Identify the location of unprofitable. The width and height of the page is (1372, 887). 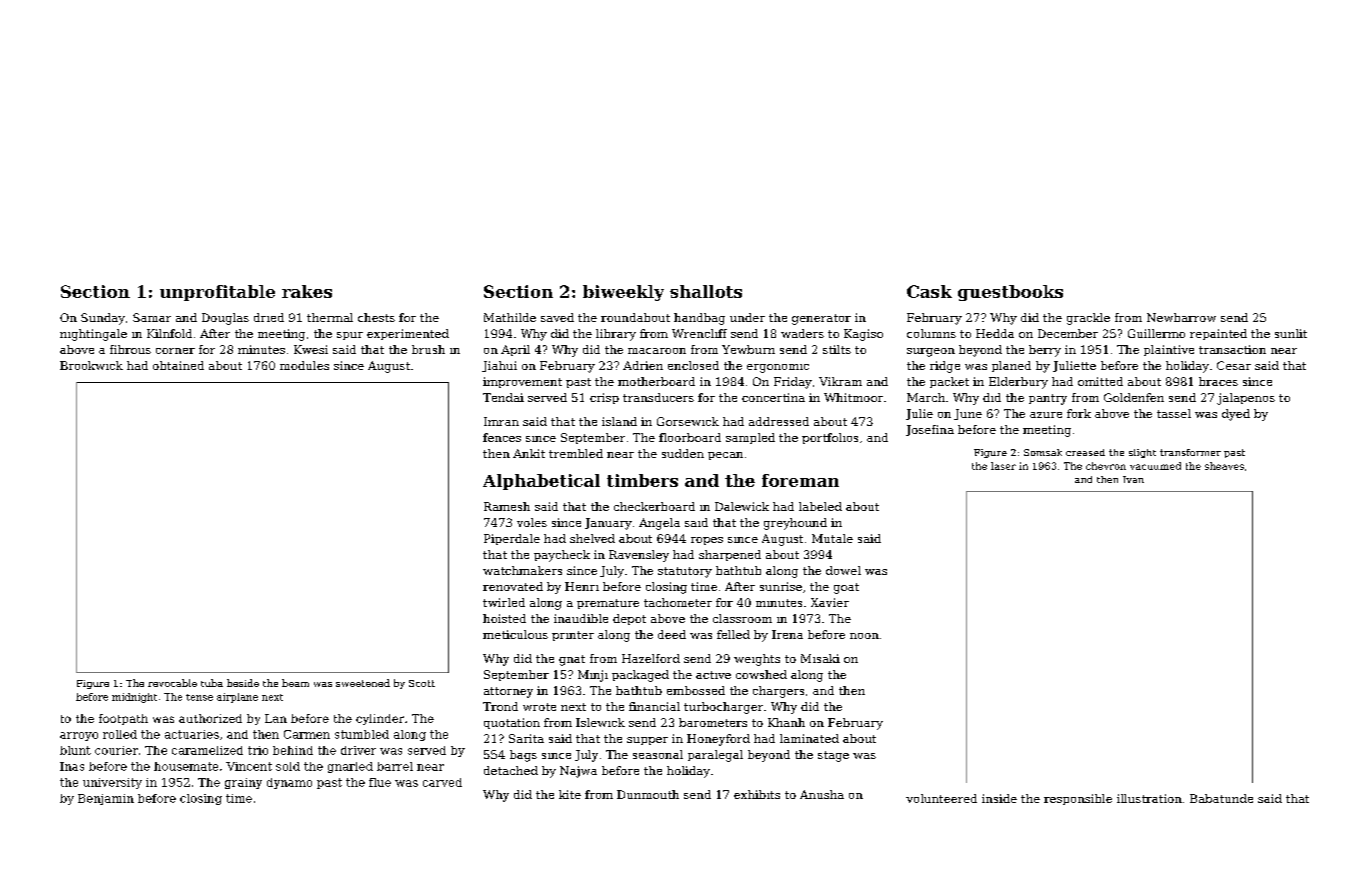
(217, 293).
